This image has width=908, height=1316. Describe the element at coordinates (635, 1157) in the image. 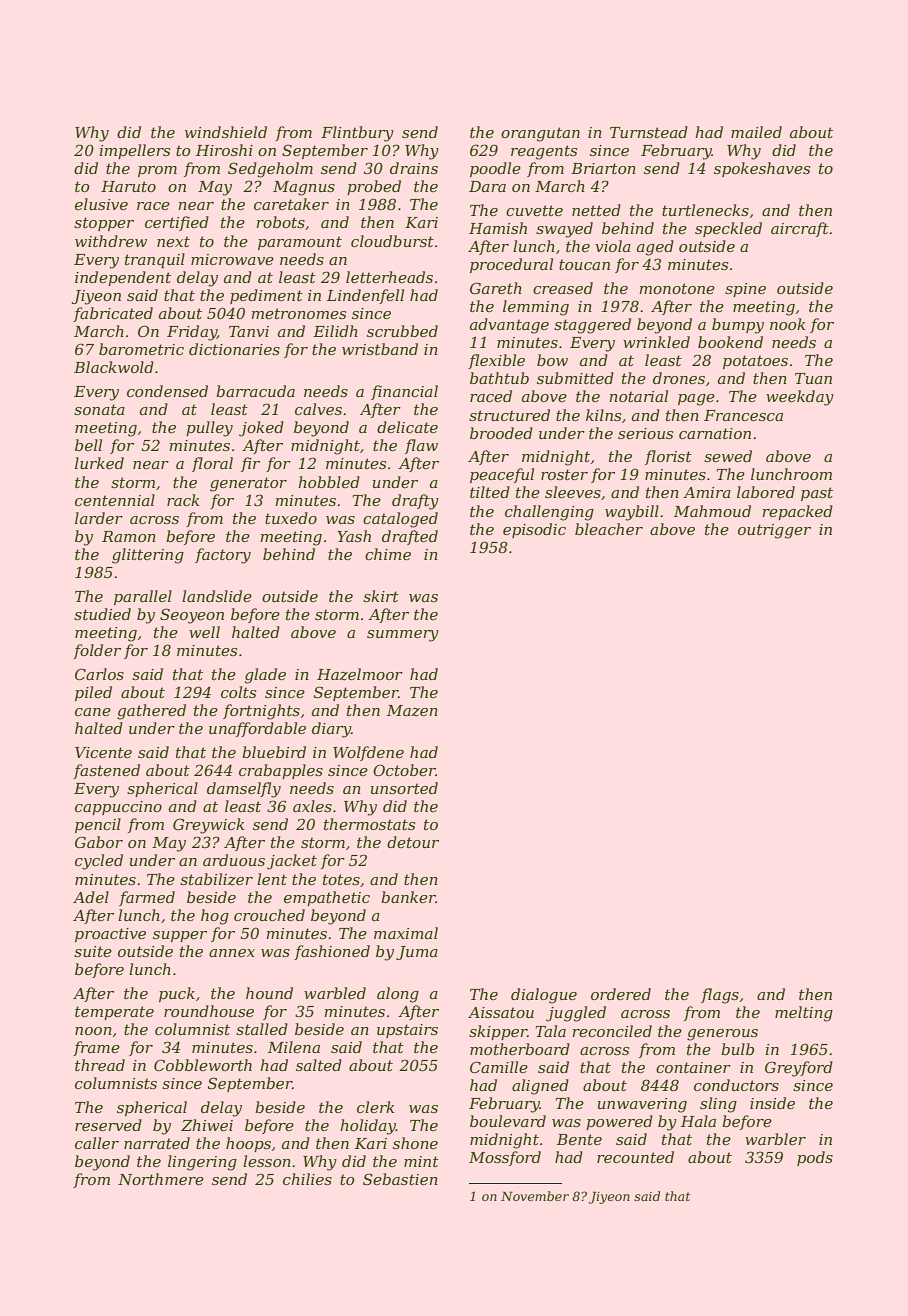

I see `recounted` at that location.
